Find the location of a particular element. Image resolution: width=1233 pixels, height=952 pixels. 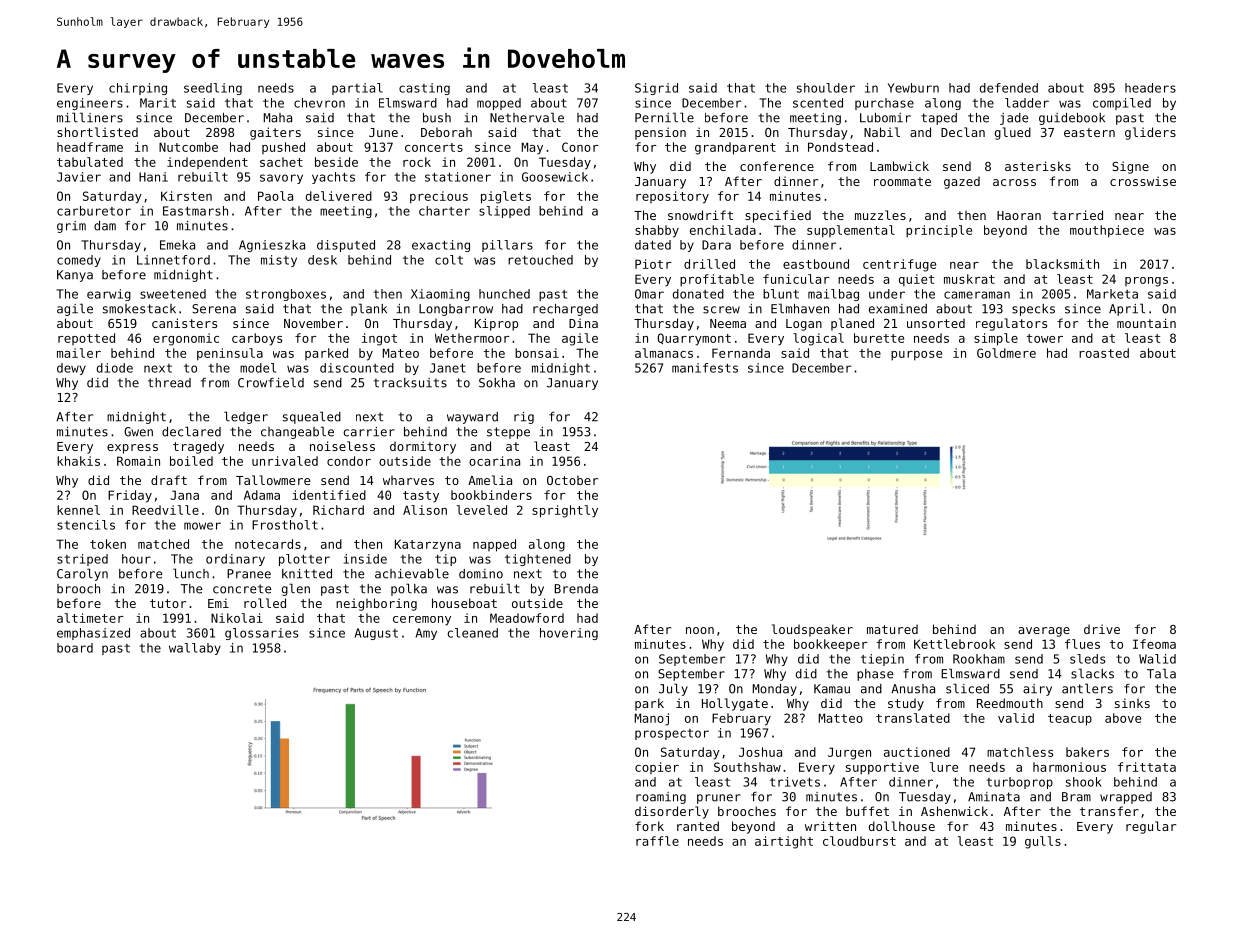

recharged is located at coordinates (565, 310).
